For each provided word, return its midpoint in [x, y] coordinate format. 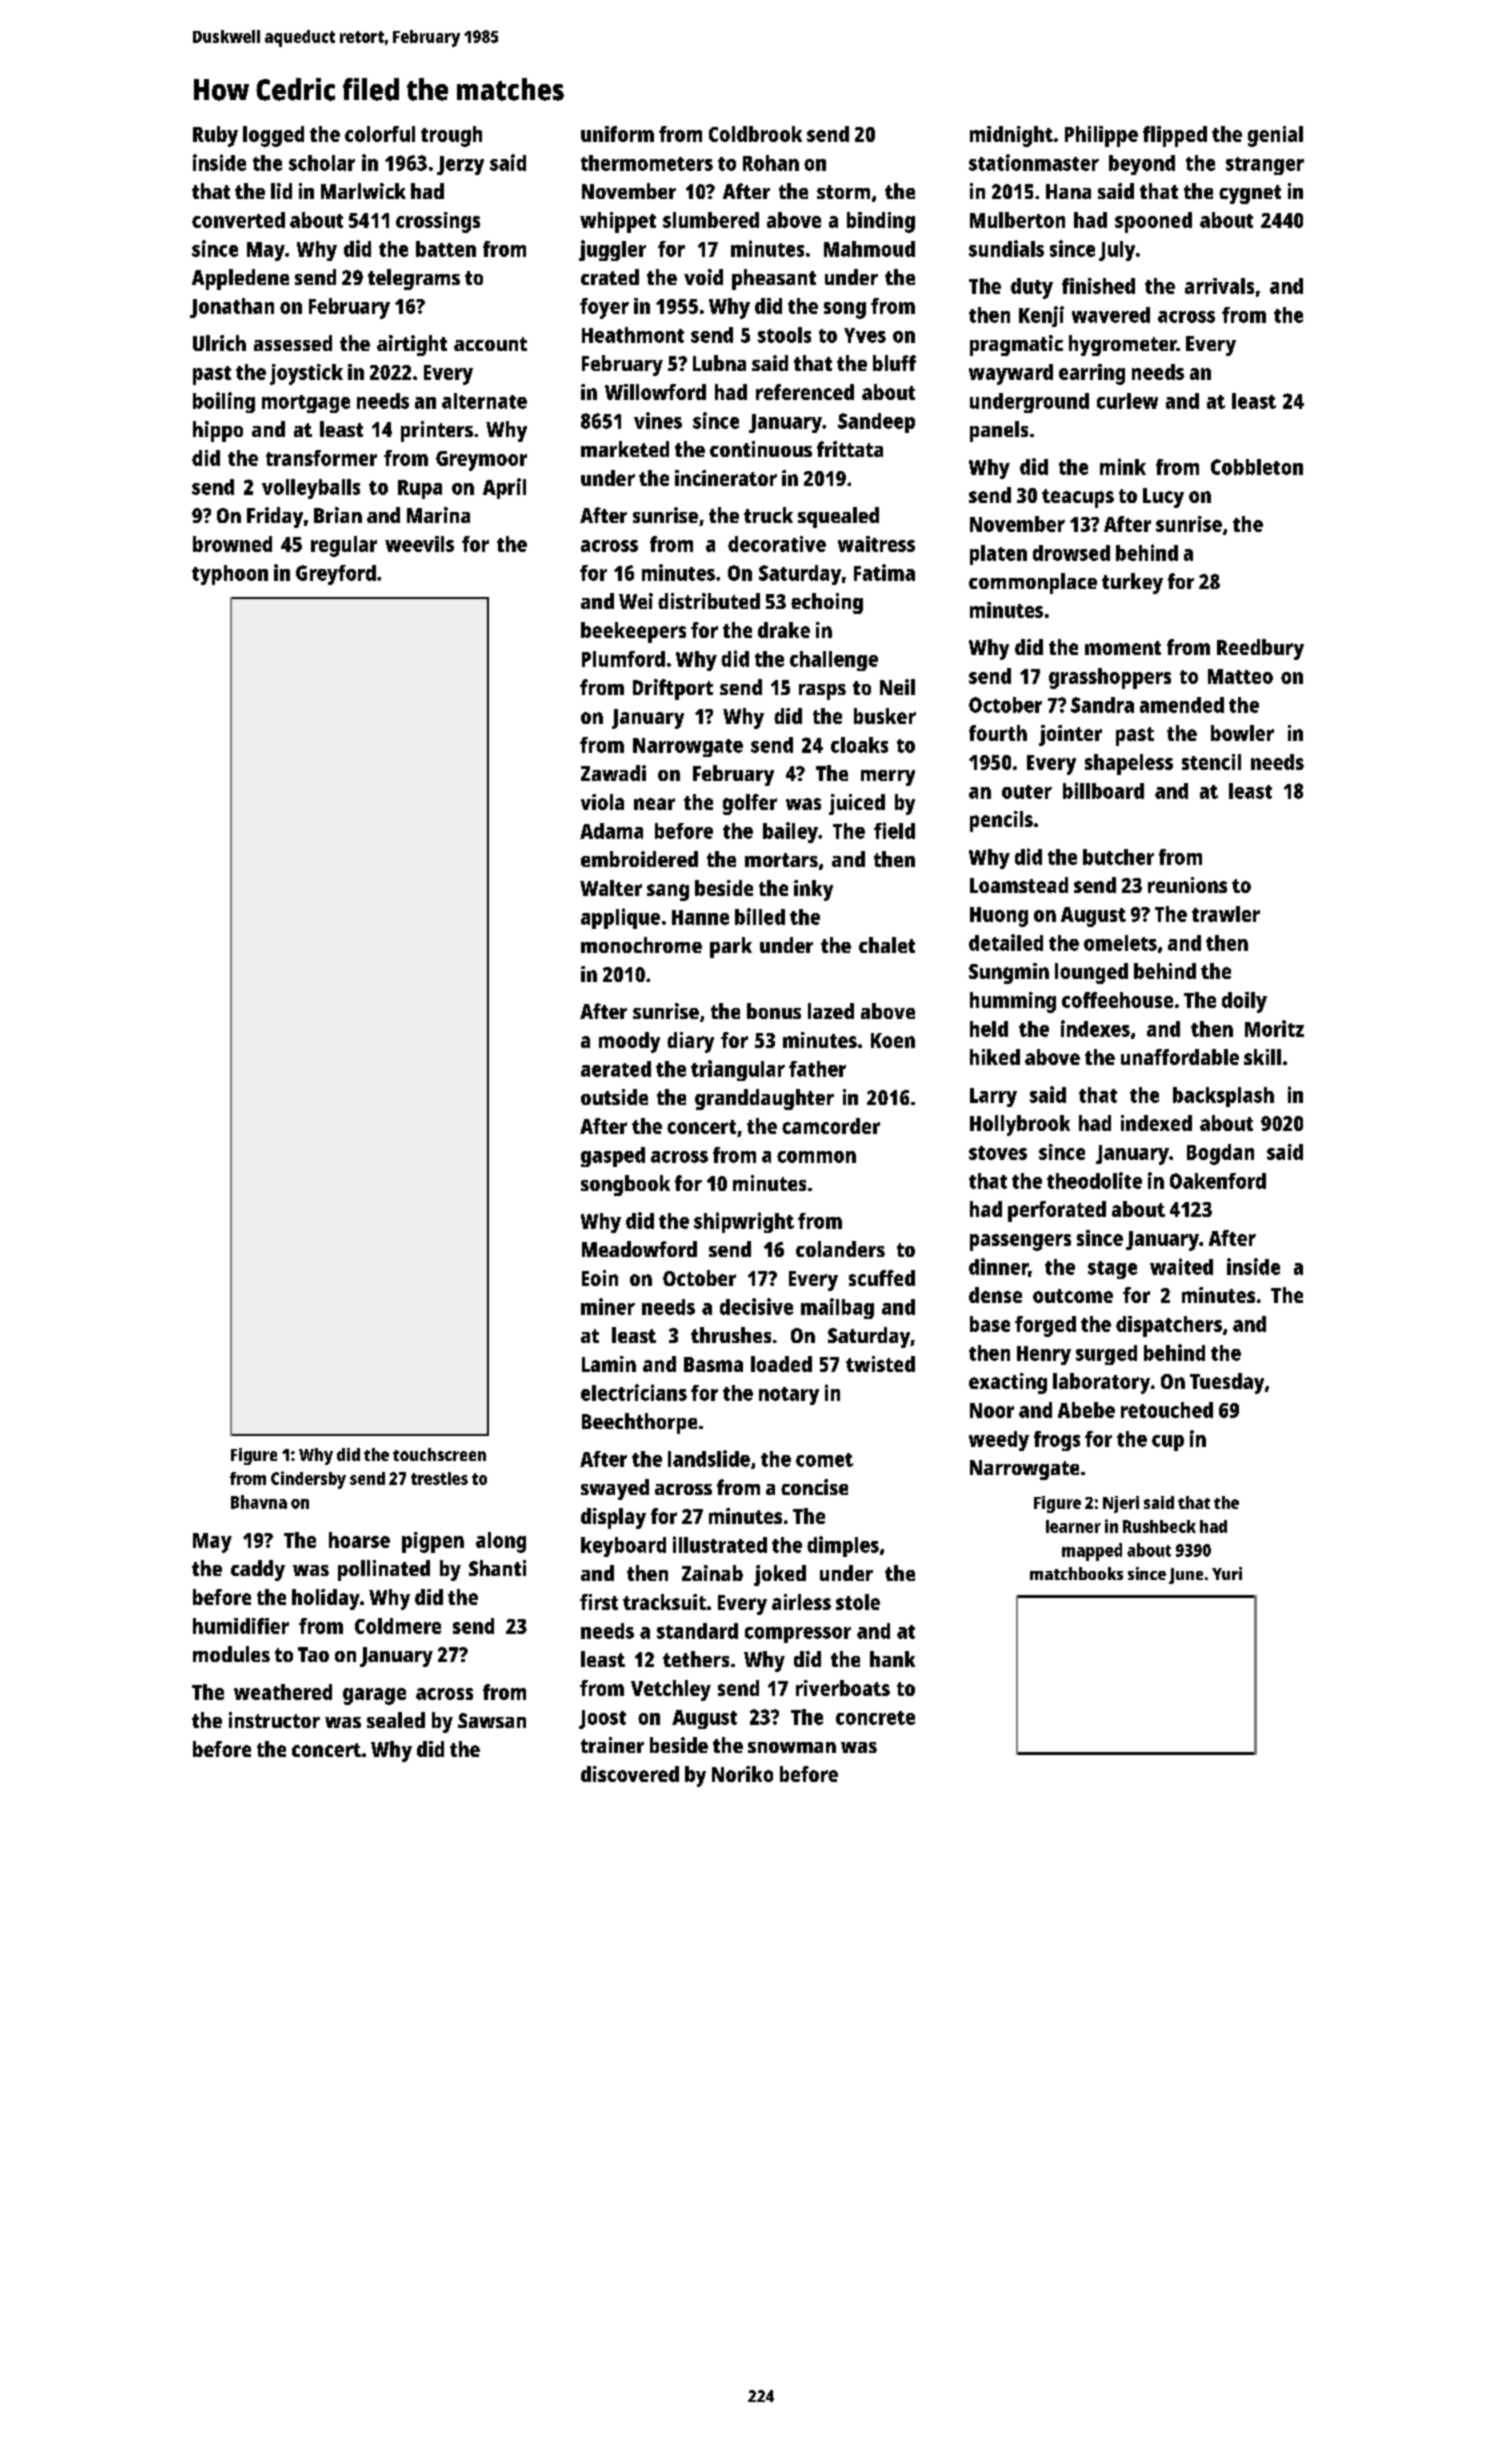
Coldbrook [755, 134]
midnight [1011, 136]
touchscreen [439, 1454]
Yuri [1227, 1573]
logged [273, 136]
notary [789, 1396]
